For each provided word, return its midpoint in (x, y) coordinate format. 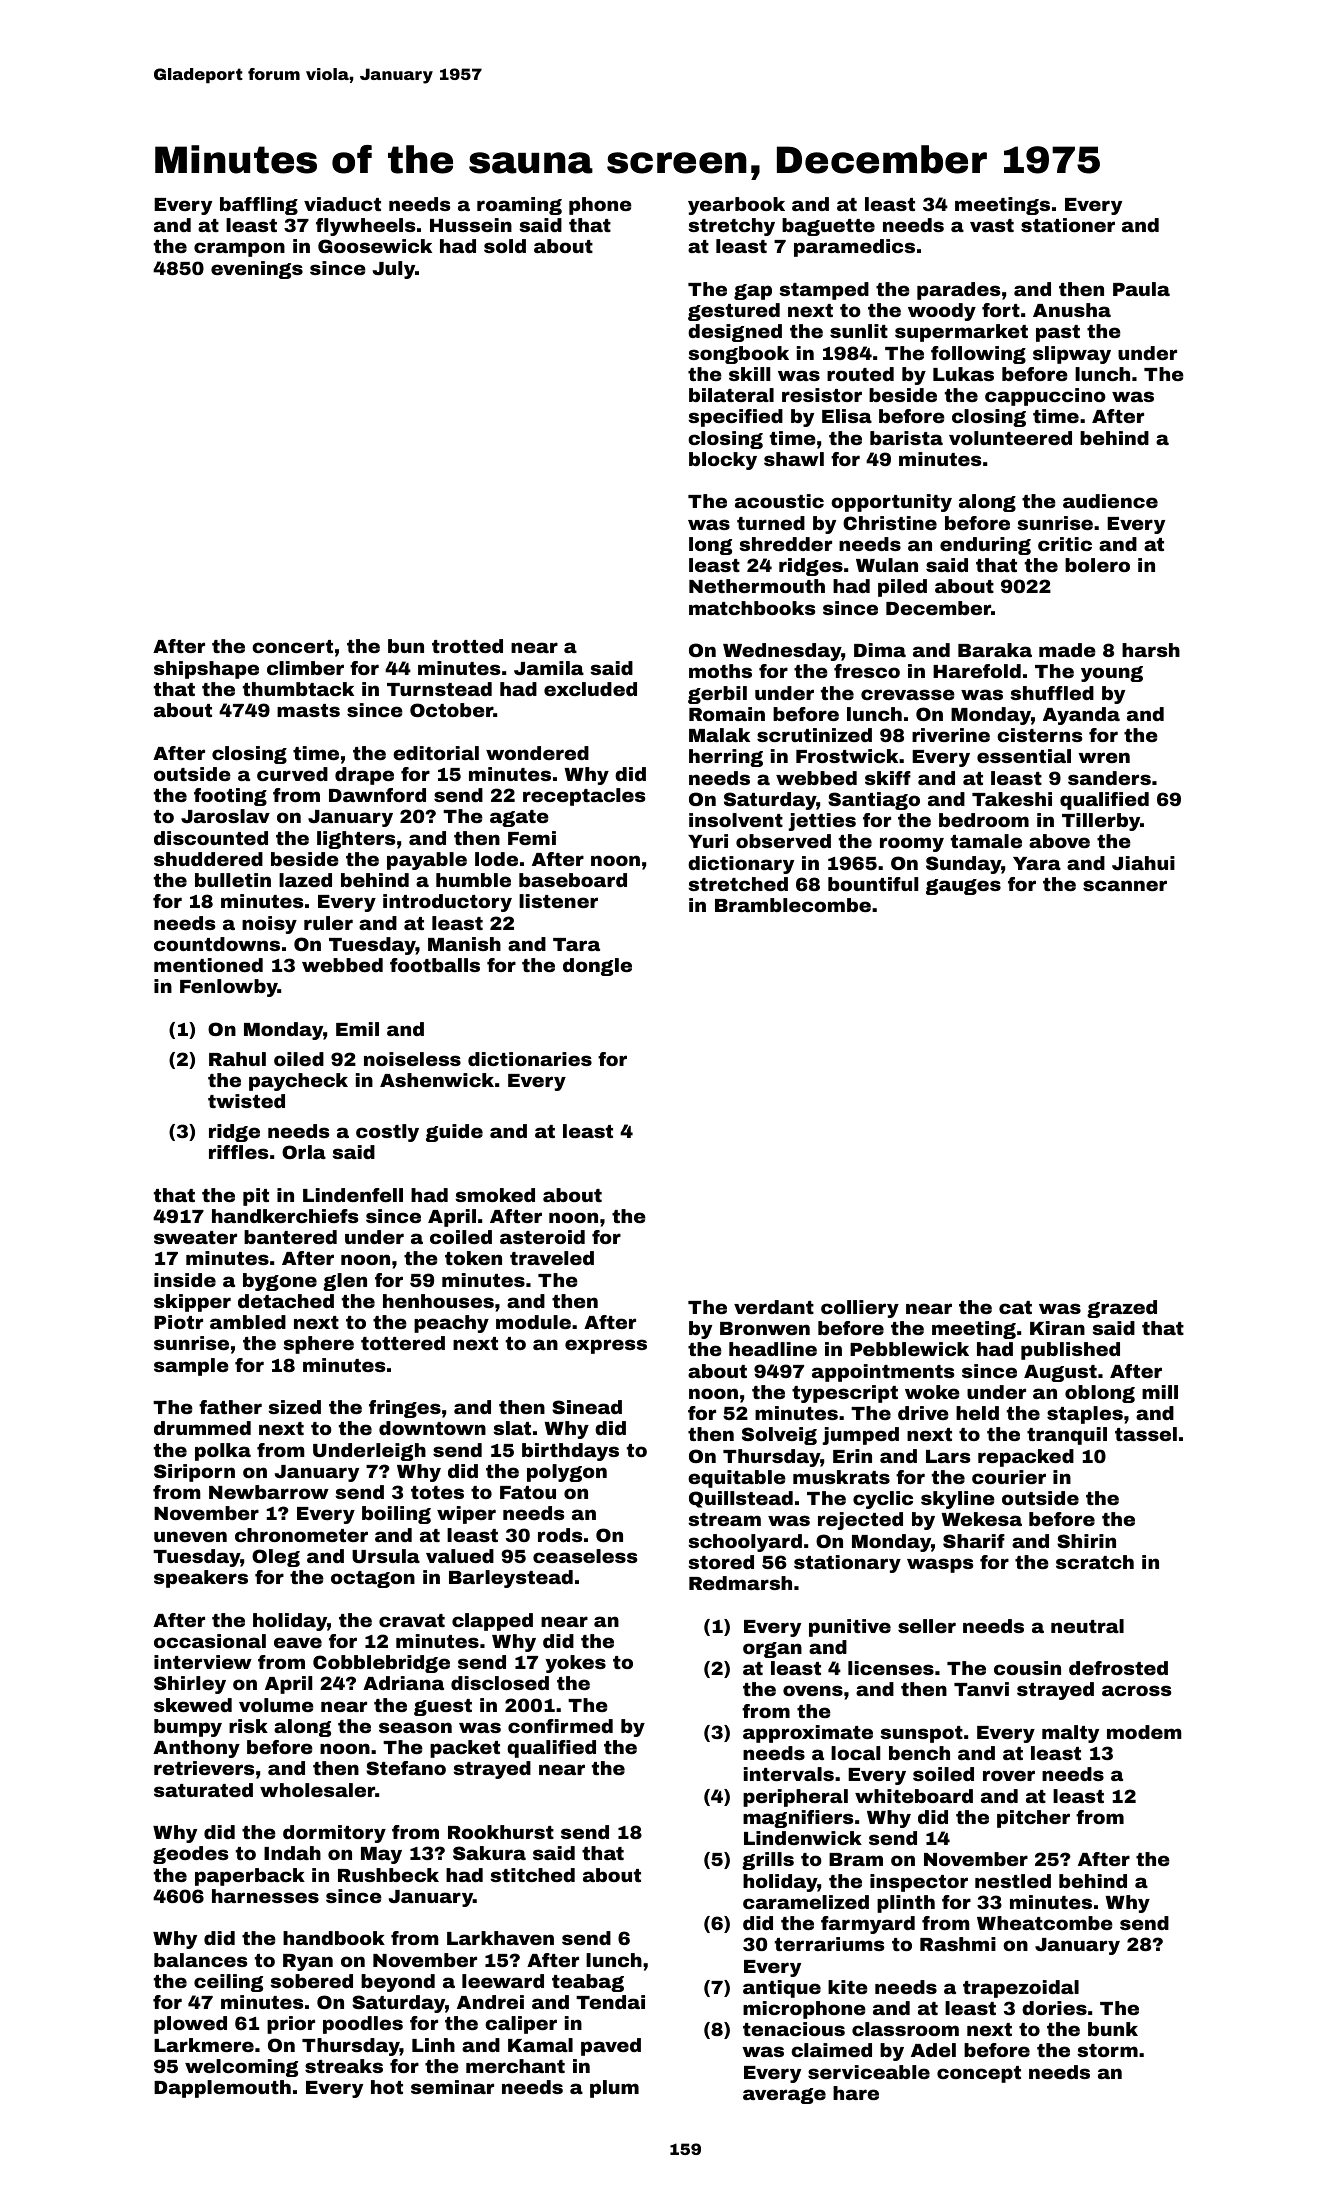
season (415, 1727)
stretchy (731, 227)
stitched (532, 1875)
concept (979, 2074)
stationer (1068, 225)
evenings (257, 270)
